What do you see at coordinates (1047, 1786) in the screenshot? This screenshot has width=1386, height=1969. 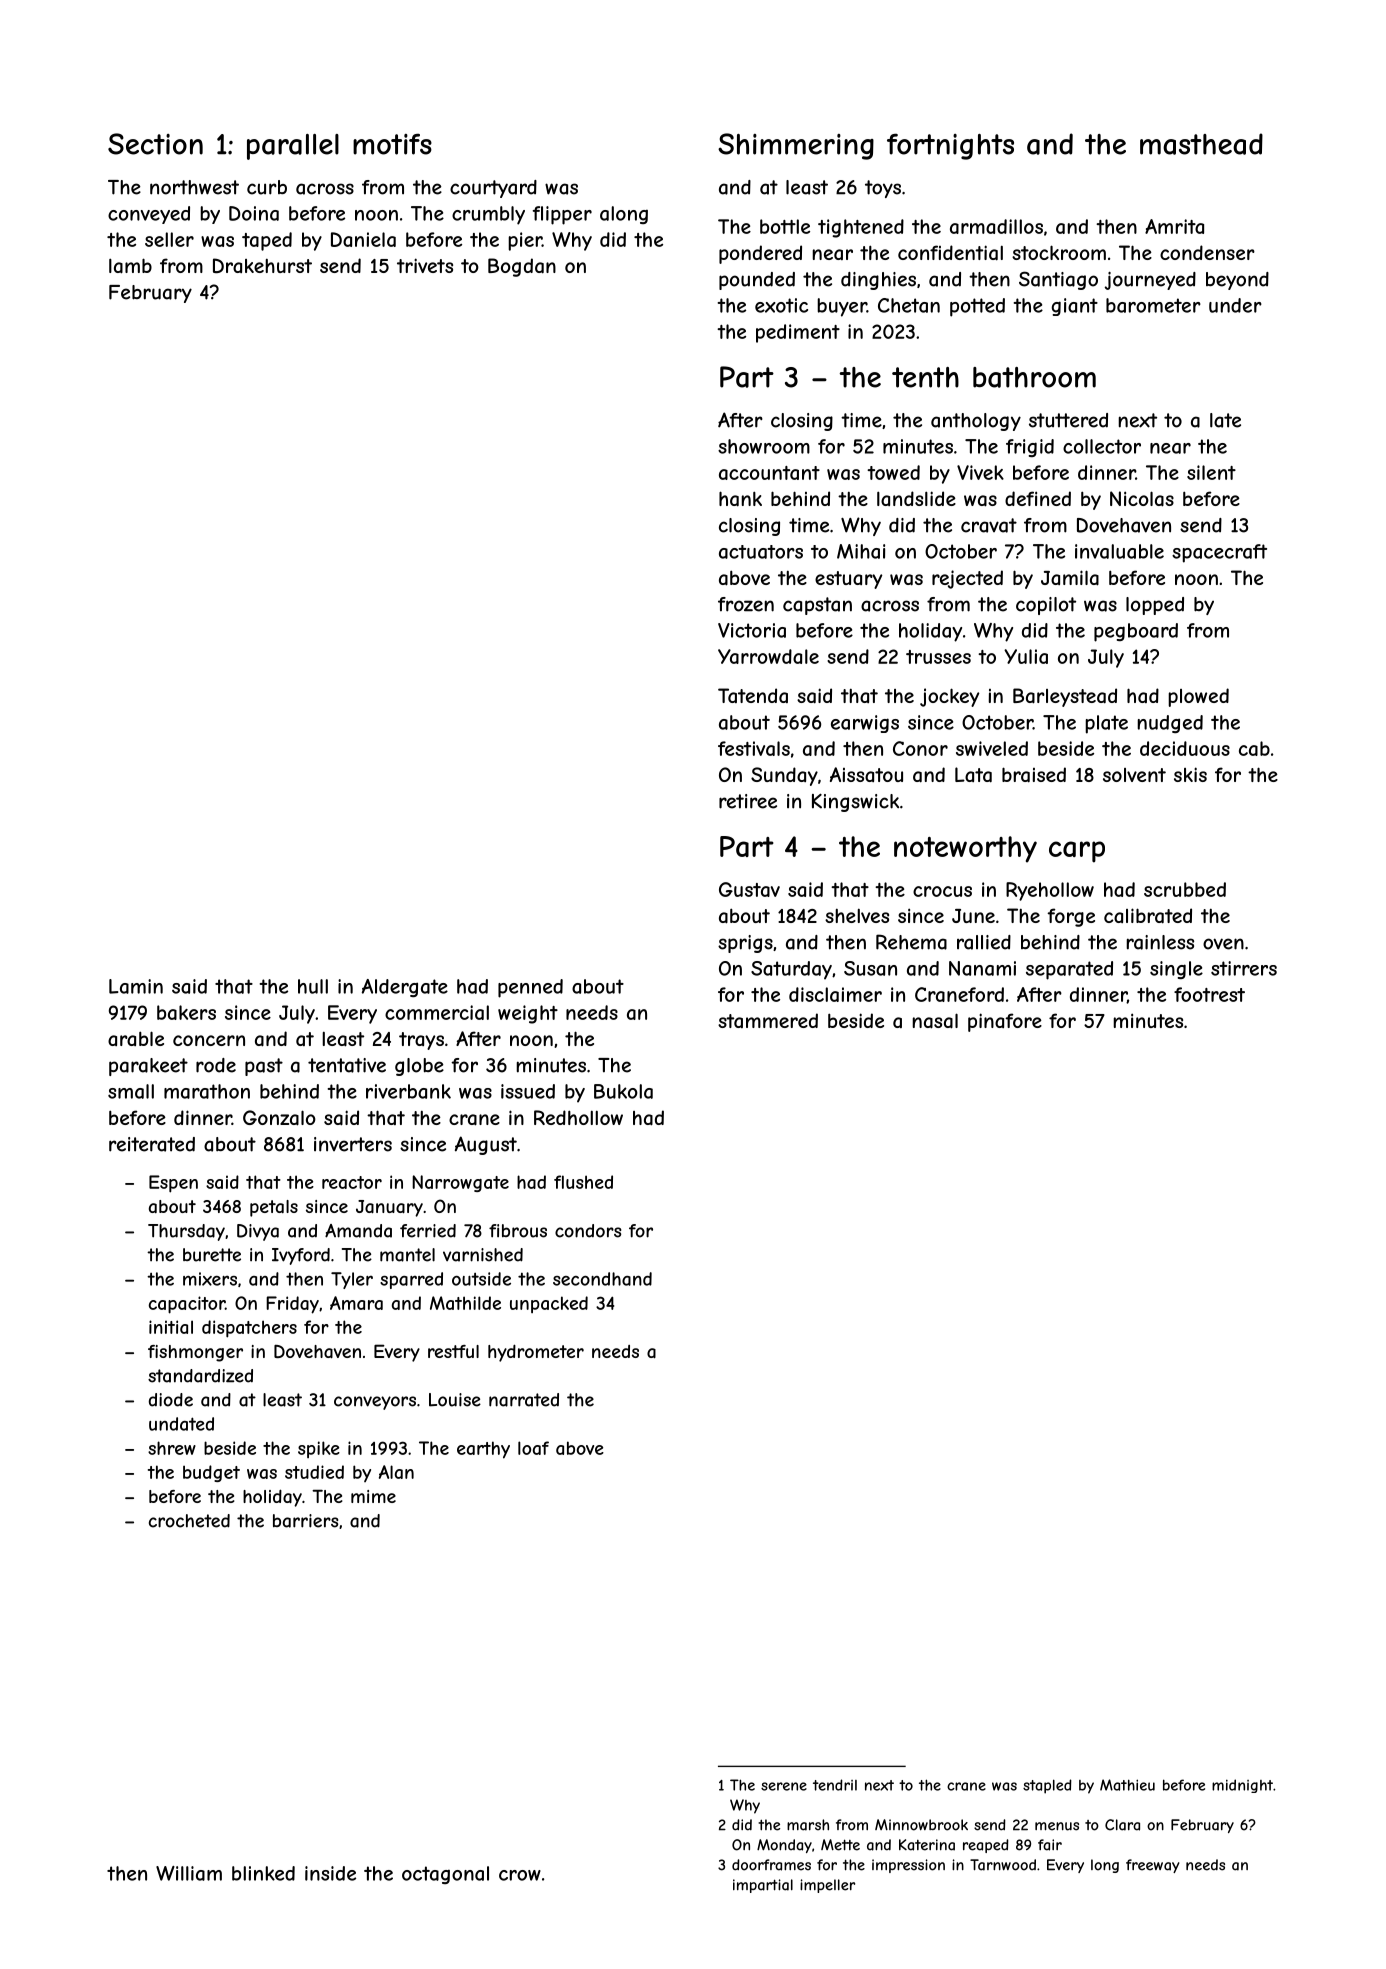 I see `stapled` at bounding box center [1047, 1786].
